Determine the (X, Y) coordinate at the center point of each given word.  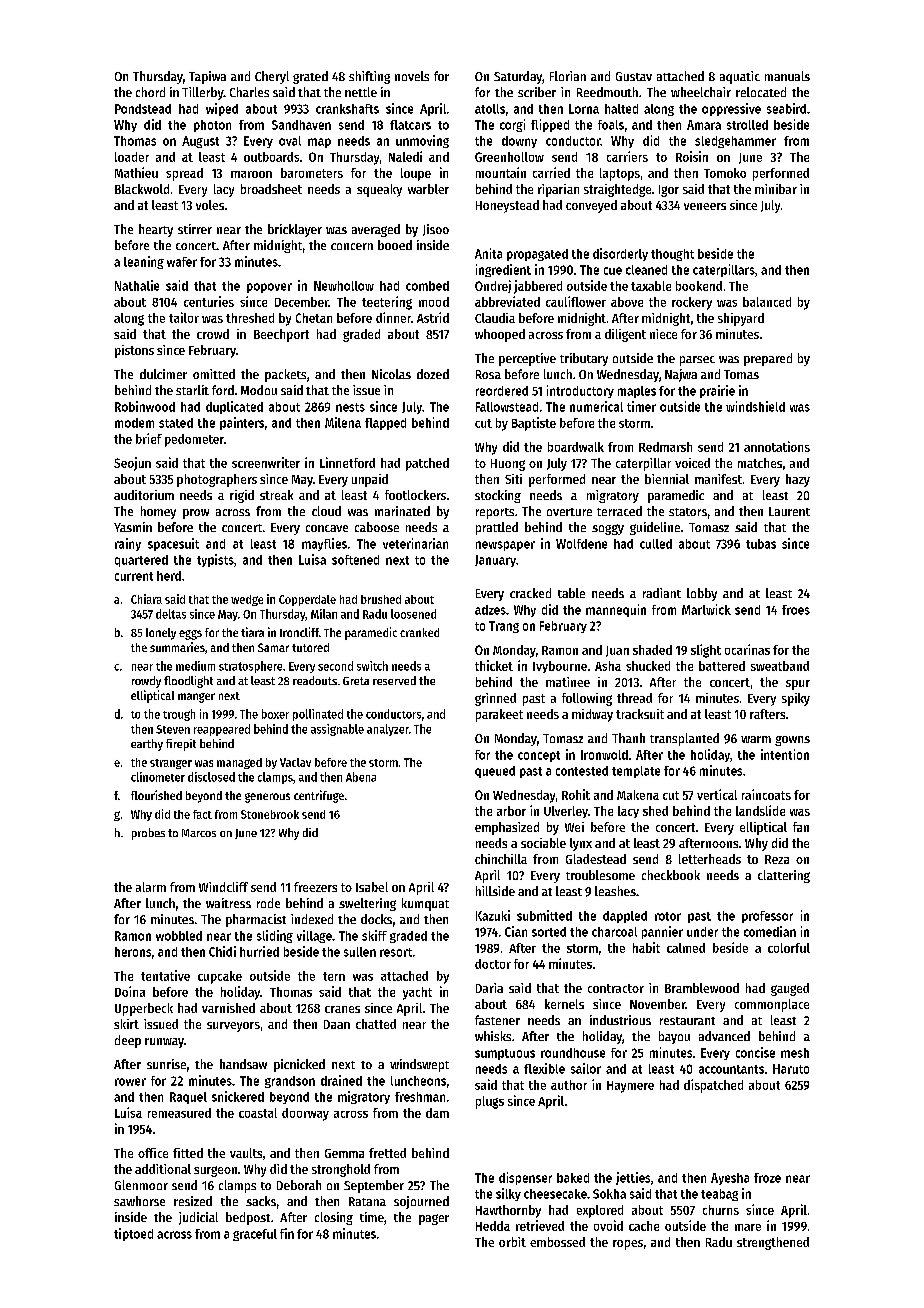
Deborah (299, 1185)
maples (637, 392)
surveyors (233, 1027)
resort (396, 952)
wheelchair (701, 92)
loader (132, 157)
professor (767, 917)
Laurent (789, 511)
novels (412, 76)
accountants (731, 1069)
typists (215, 560)
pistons (134, 351)
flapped (385, 424)
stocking (498, 496)
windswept (419, 1065)
